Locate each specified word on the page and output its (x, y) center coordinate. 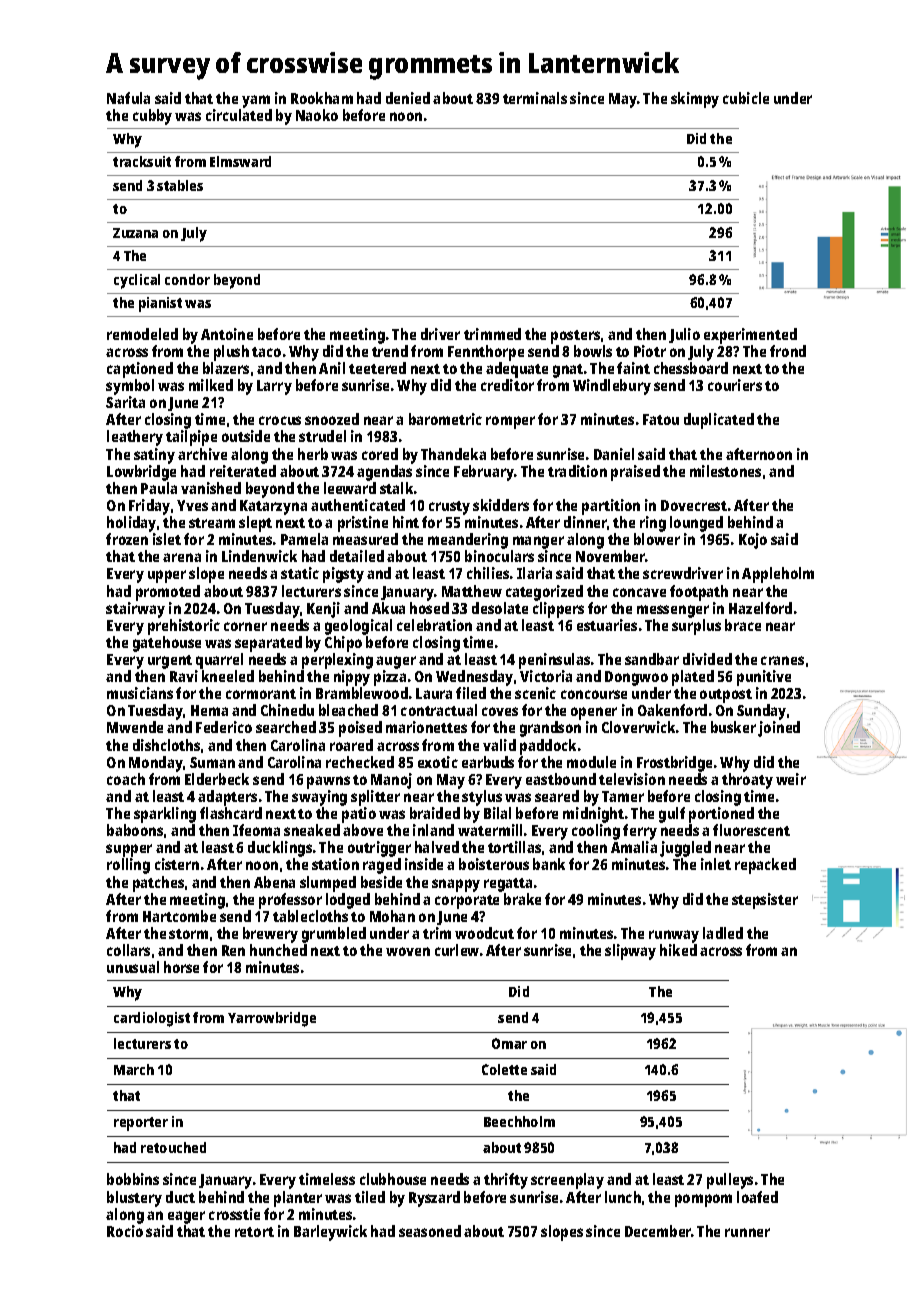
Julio (684, 335)
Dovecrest (694, 505)
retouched (173, 1147)
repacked (765, 866)
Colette (504, 1069)
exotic (438, 762)
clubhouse (393, 1179)
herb (313, 454)
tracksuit (142, 161)
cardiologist (152, 1019)
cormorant (261, 694)
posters (575, 337)
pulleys (730, 1181)
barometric (445, 419)
